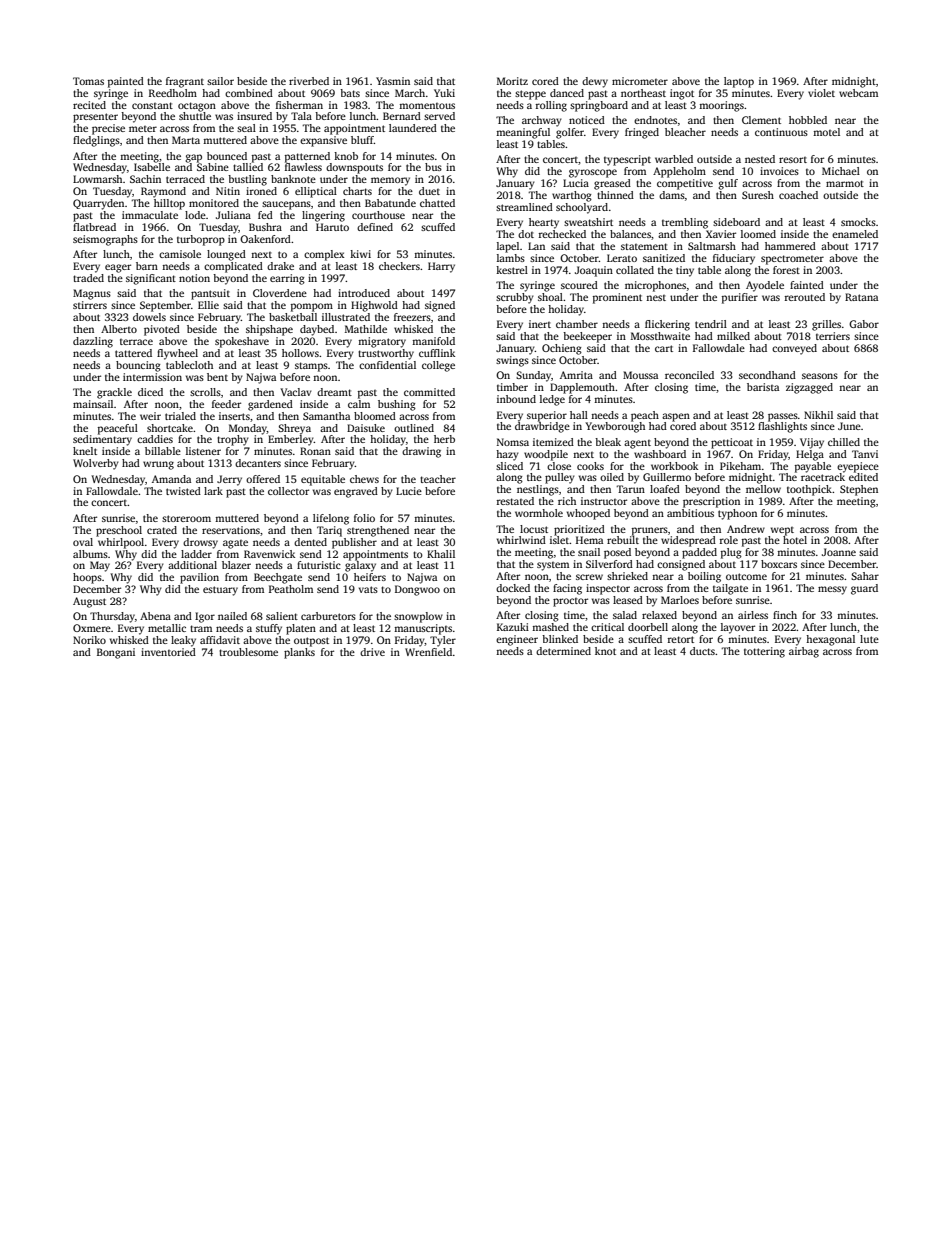 The width and height of the image is (952, 1233). I want to click on storeroom, so click(186, 518).
